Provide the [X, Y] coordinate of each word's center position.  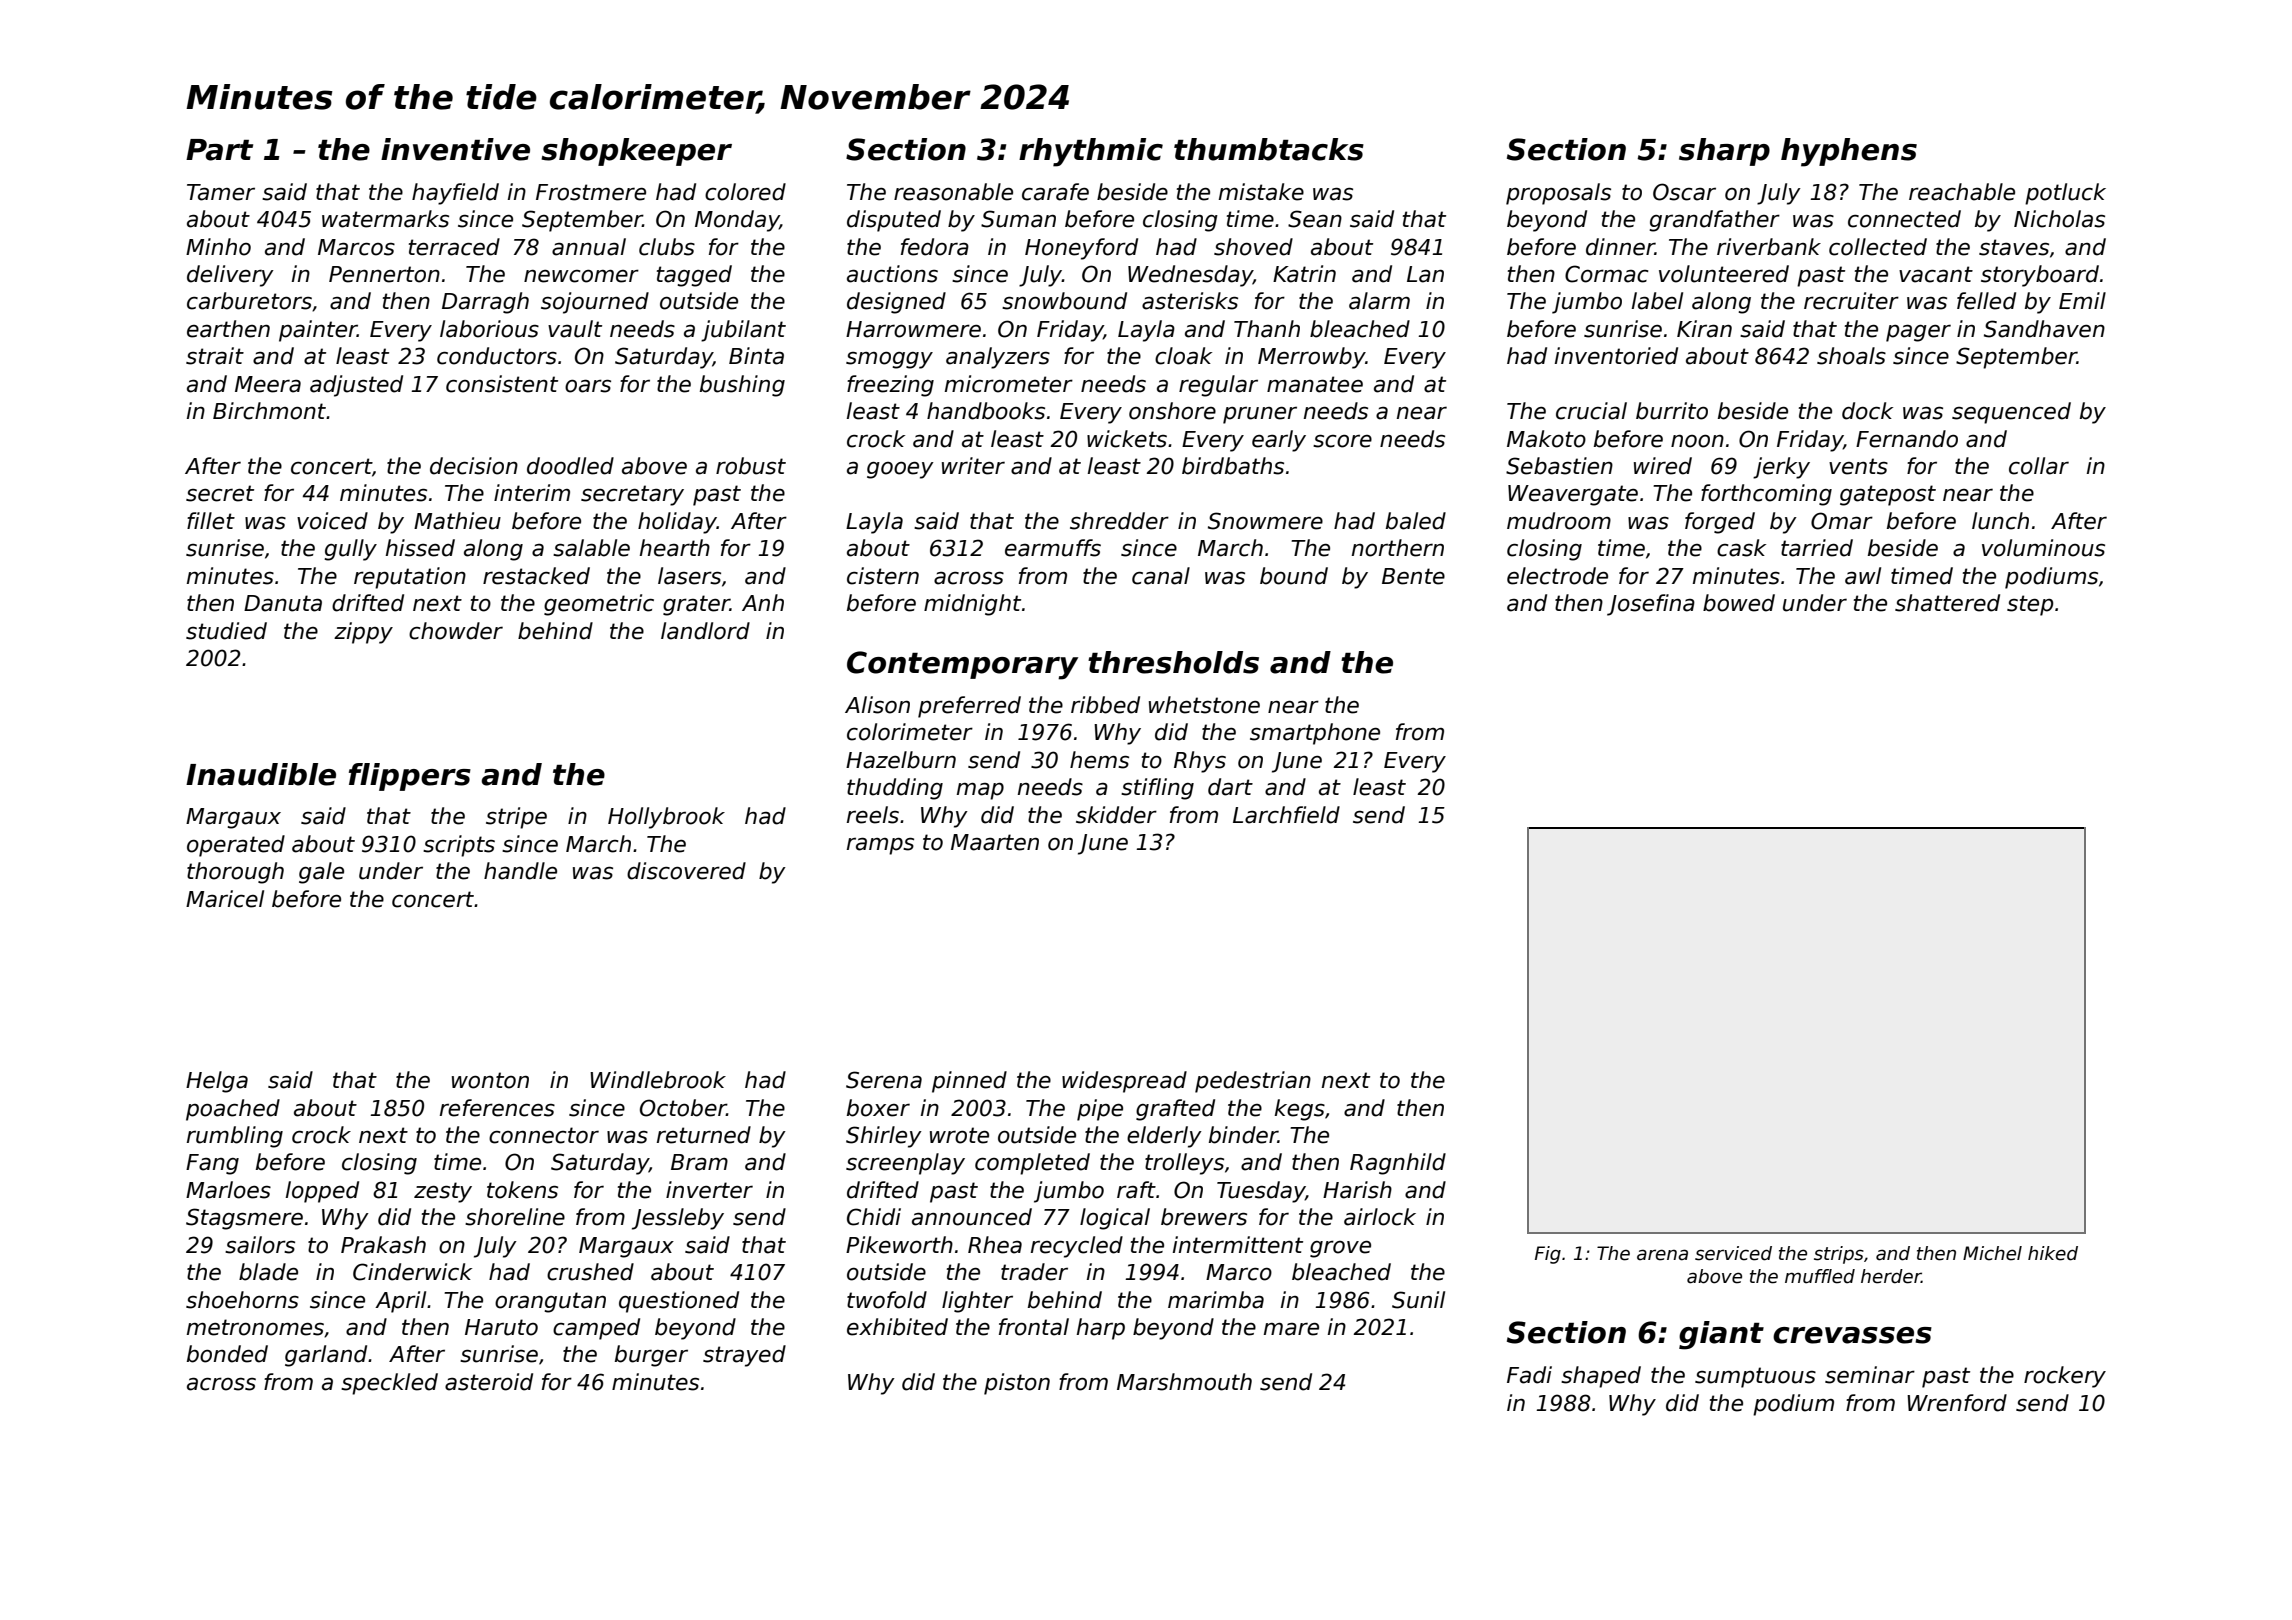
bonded [227, 1354]
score [1342, 441]
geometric [599, 605]
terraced [454, 247]
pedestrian [1253, 1082]
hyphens [1849, 152]
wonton [490, 1080]
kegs [1300, 1110]
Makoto [1546, 439]
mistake [1261, 192]
